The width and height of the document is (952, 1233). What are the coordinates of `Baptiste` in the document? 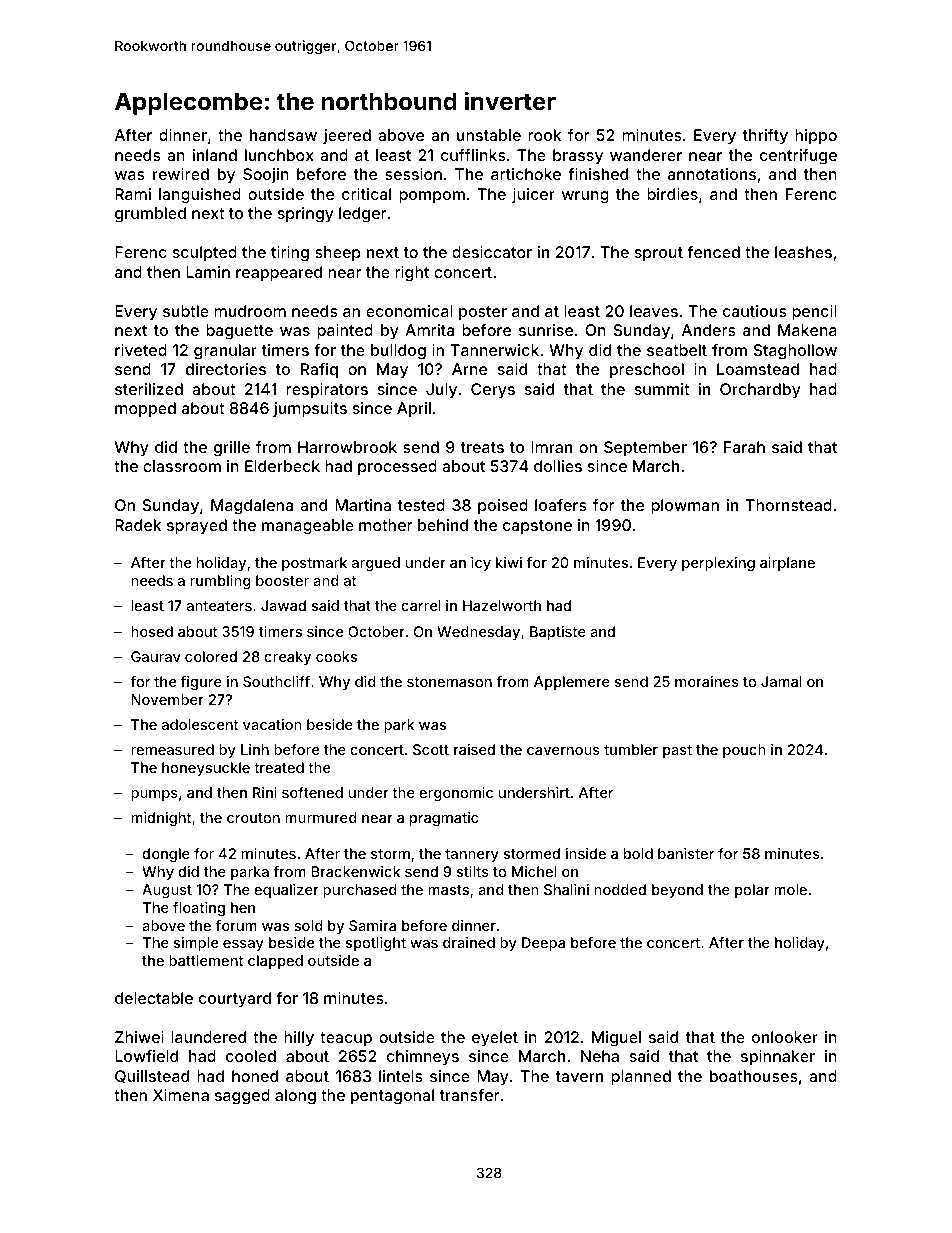 It's located at (558, 633).
